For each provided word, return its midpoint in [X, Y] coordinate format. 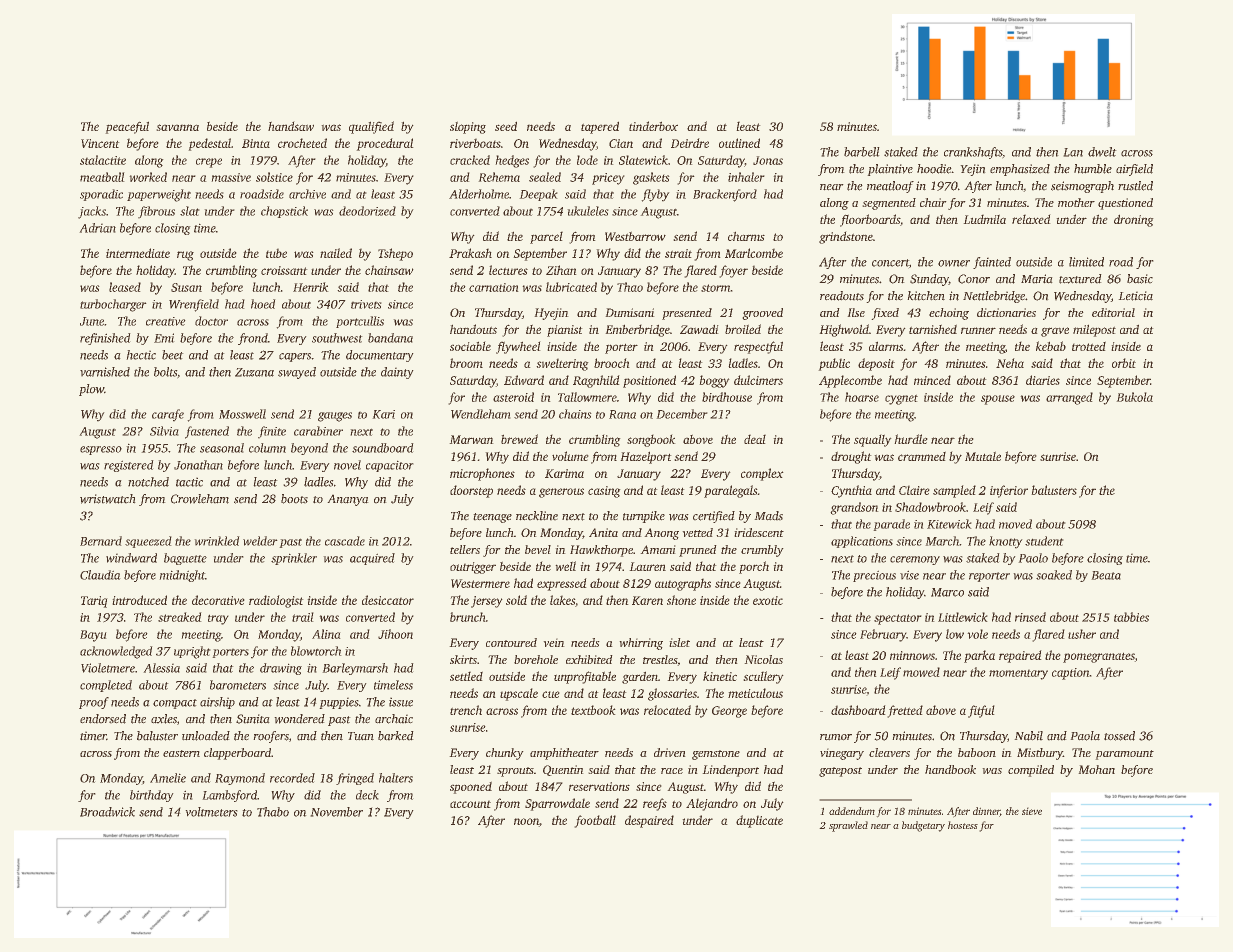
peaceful [127, 128]
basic [1140, 279]
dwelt [1102, 152]
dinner [986, 812]
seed [506, 126]
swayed [297, 373]
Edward [524, 380]
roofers [271, 737]
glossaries [672, 694]
